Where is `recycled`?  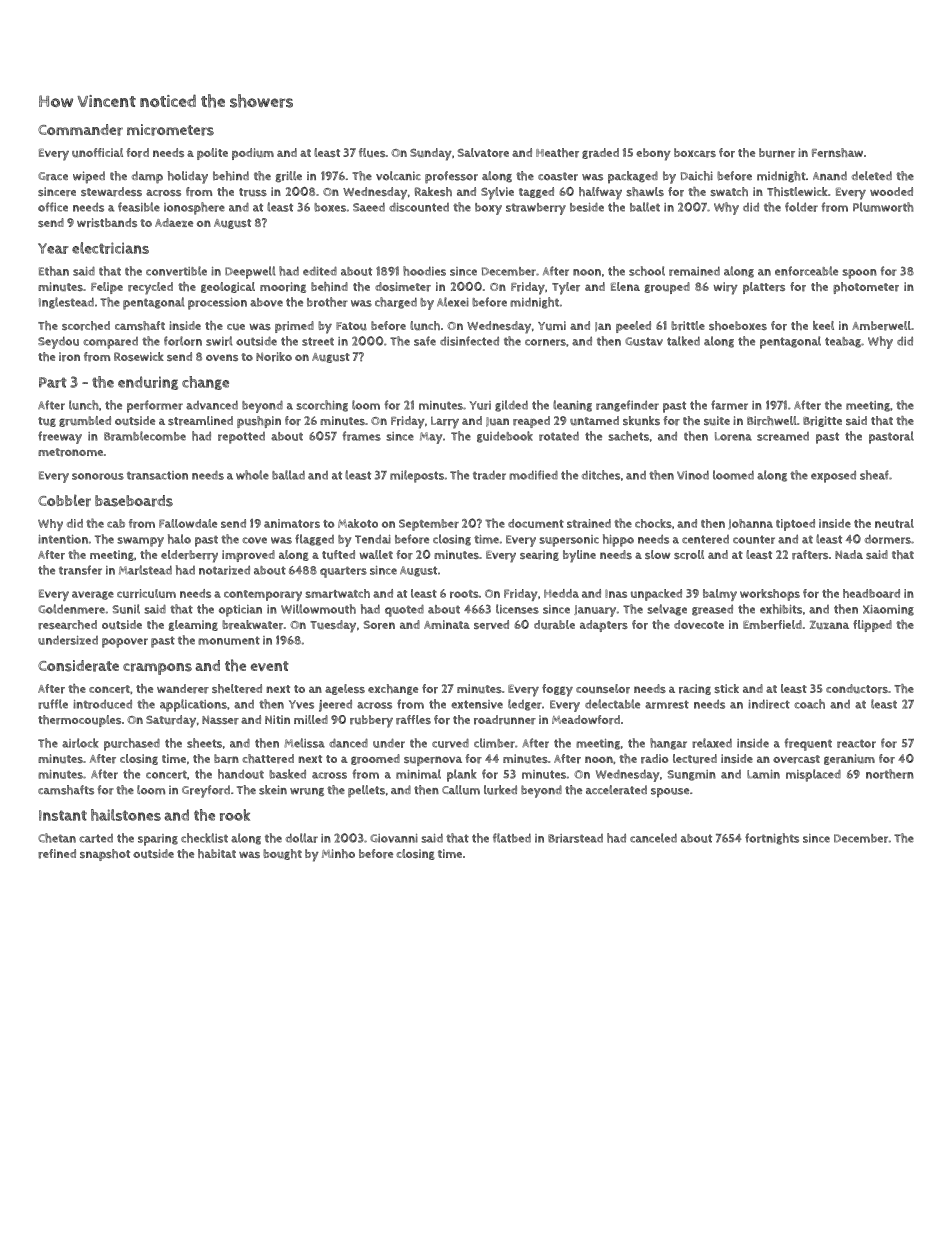 recycled is located at coordinates (150, 288).
